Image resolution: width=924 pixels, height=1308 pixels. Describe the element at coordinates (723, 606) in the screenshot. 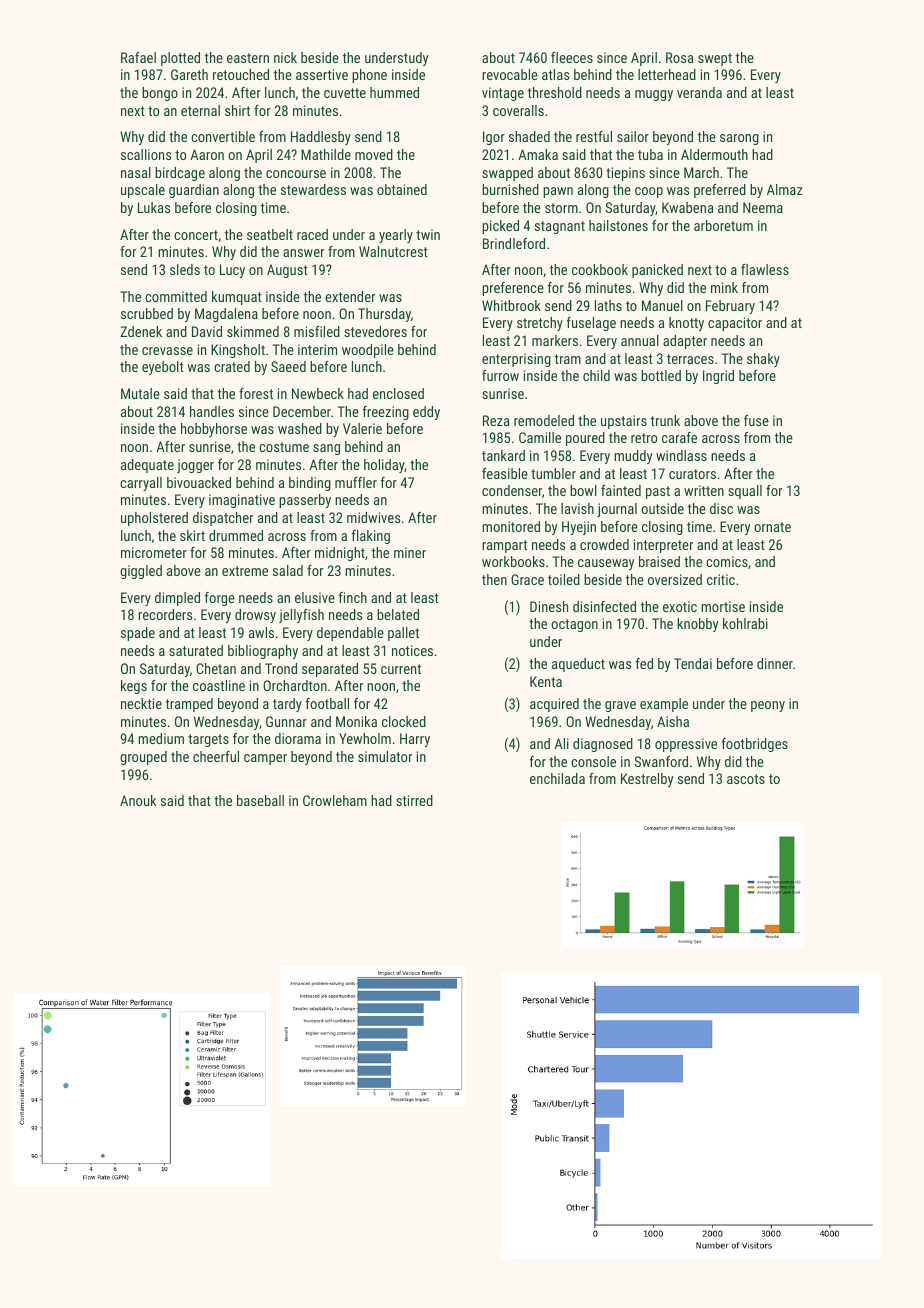

I see `mortise` at that location.
